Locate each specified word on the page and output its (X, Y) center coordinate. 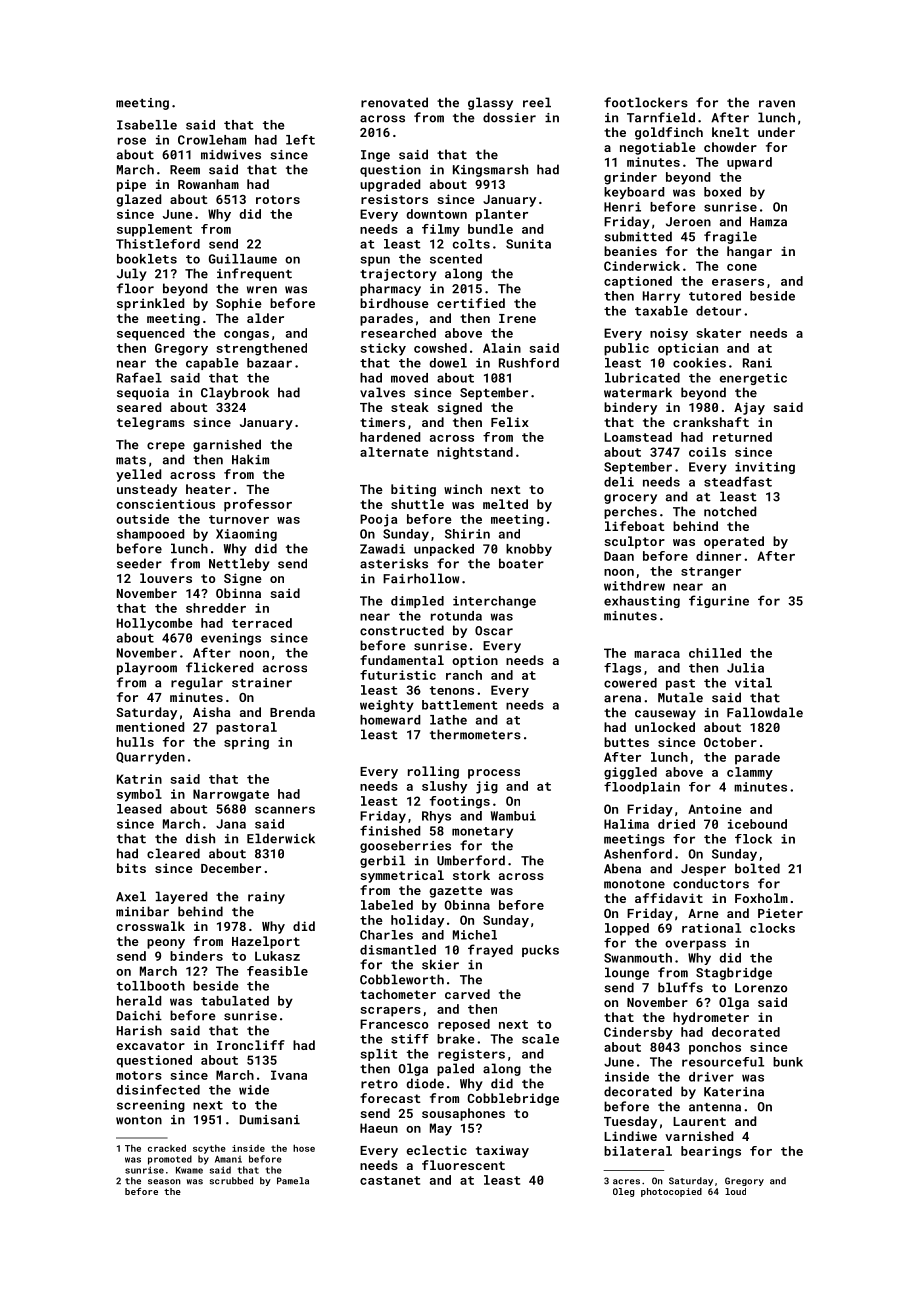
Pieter (780, 913)
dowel (448, 363)
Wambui (513, 816)
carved (467, 994)
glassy (490, 103)
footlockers (646, 102)
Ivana (289, 1075)
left (300, 139)
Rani (757, 363)
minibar (142, 911)
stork (471, 875)
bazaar (269, 363)
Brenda (292, 712)
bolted (757, 868)
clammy (750, 773)
